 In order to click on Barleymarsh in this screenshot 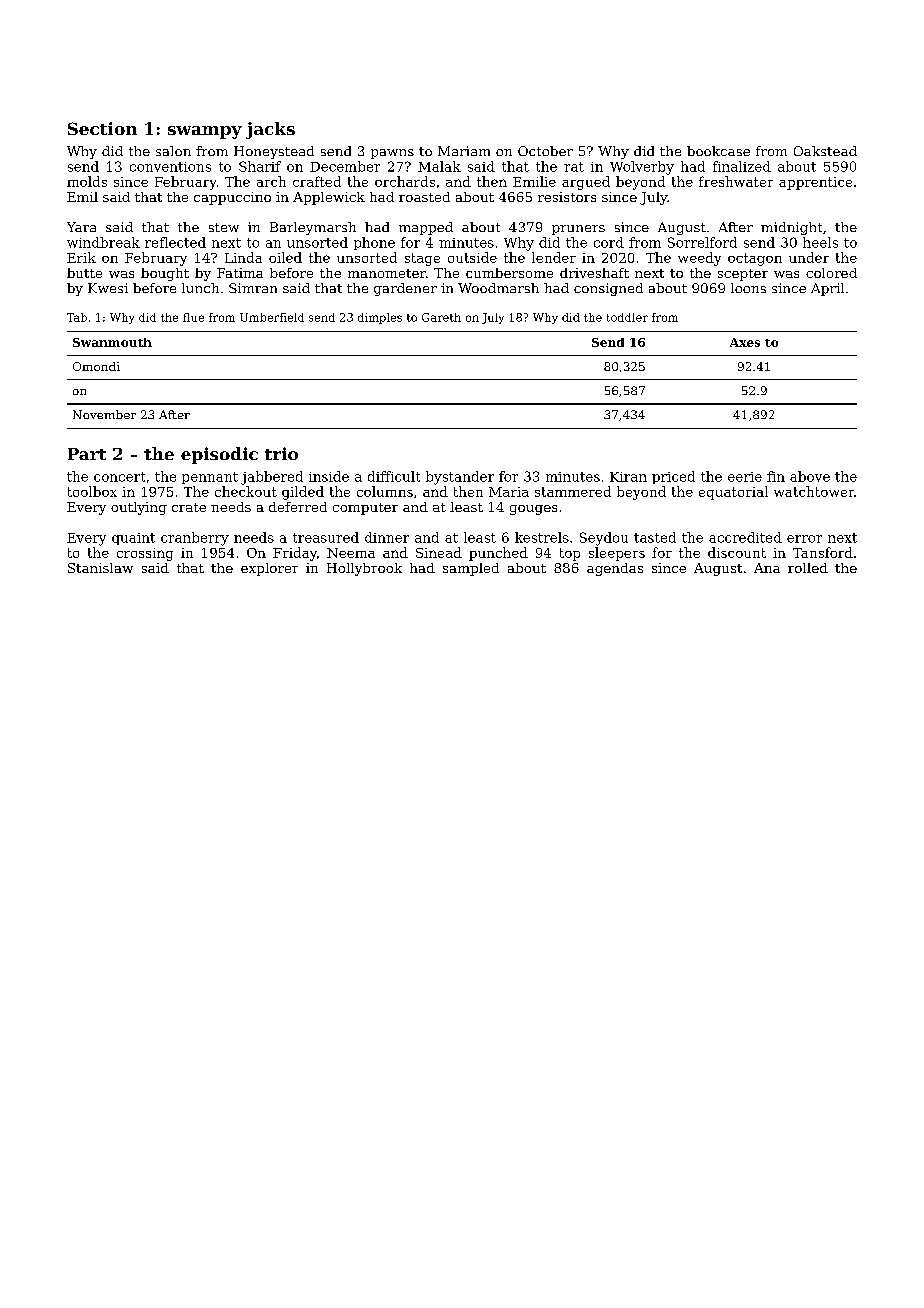, I will do `click(313, 228)`.
